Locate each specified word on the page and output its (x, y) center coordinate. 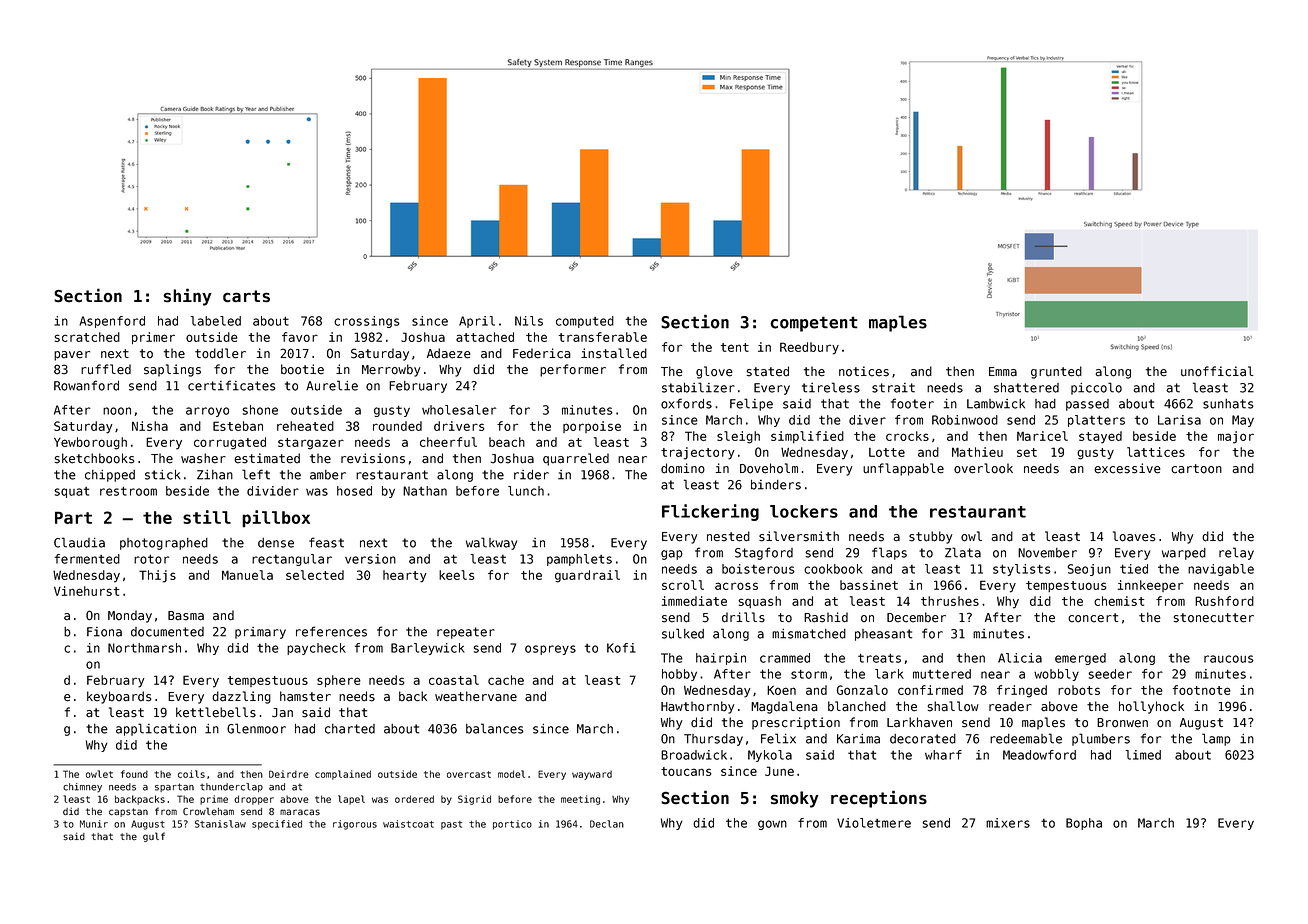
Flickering (710, 512)
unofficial (1217, 371)
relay (1236, 553)
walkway (491, 543)
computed (585, 322)
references (331, 631)
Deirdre (289, 774)
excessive (1127, 468)
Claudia (79, 542)
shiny (187, 297)
